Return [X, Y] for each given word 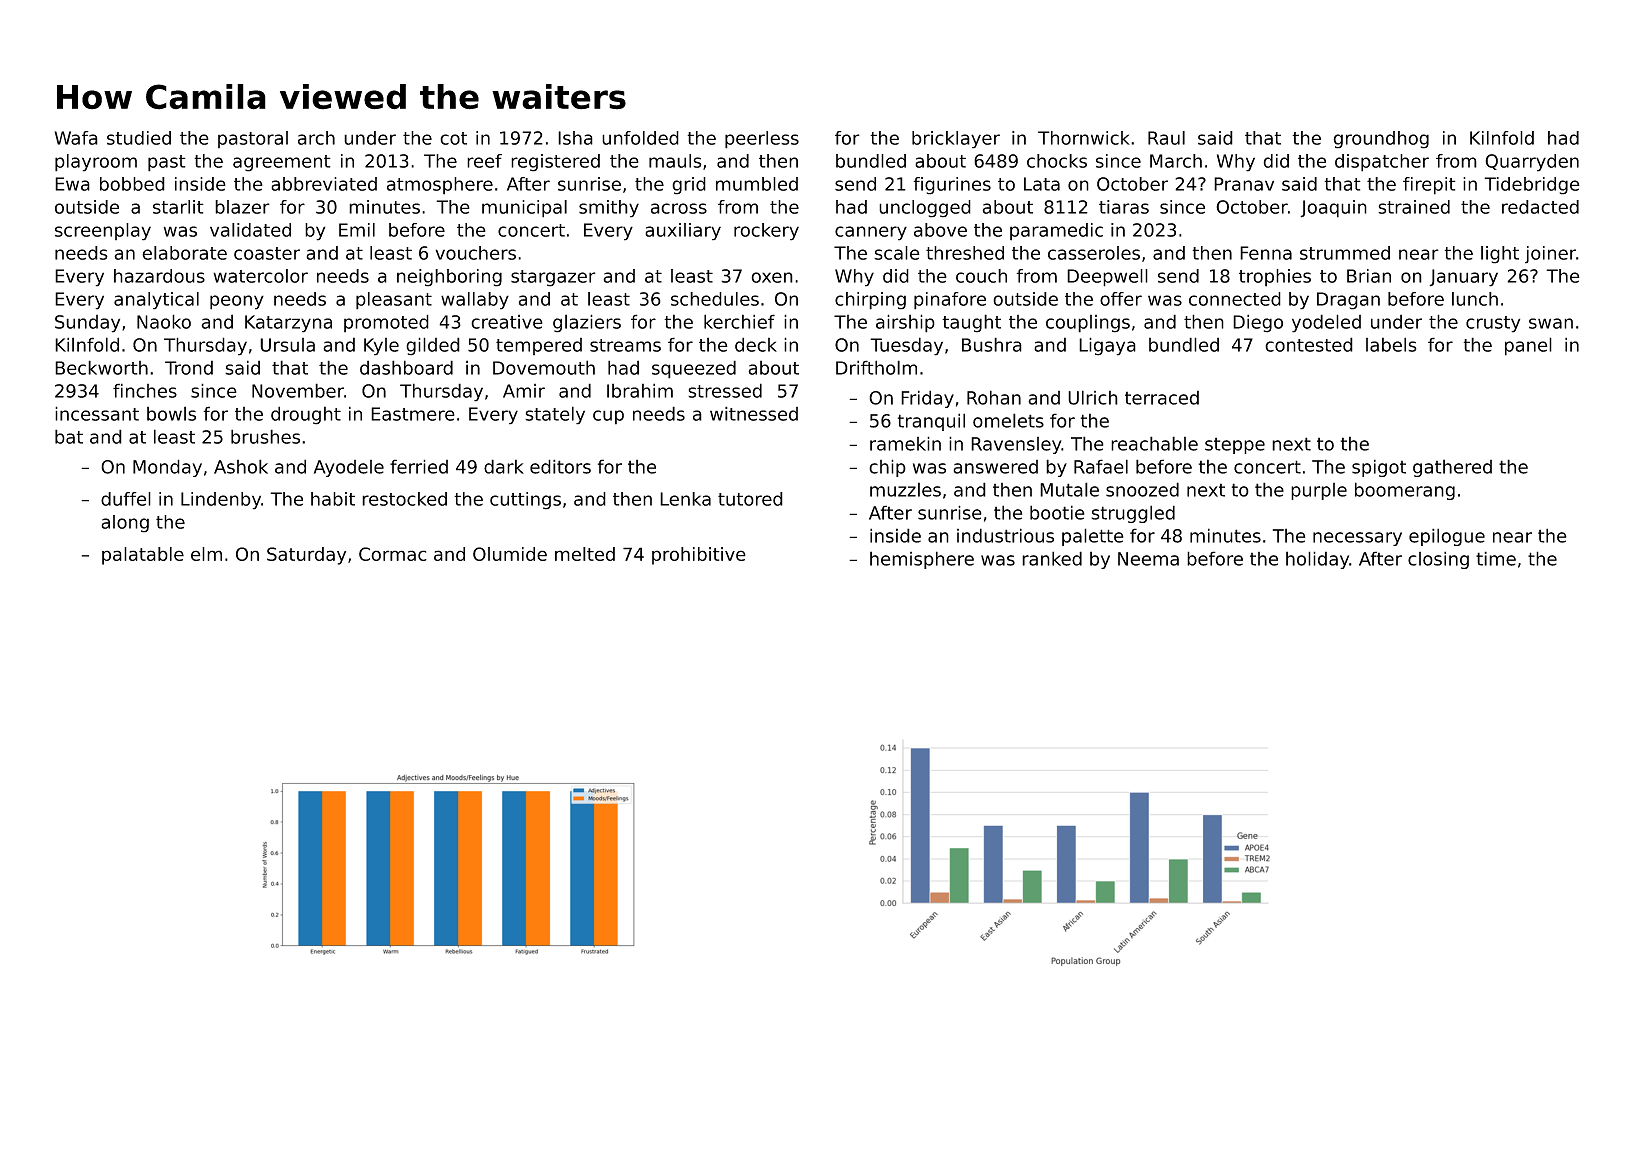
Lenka [685, 499]
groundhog [1381, 140]
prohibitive [699, 556]
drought [306, 415]
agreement [282, 163]
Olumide [510, 554]
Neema [1148, 559]
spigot [1379, 468]
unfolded [640, 138]
